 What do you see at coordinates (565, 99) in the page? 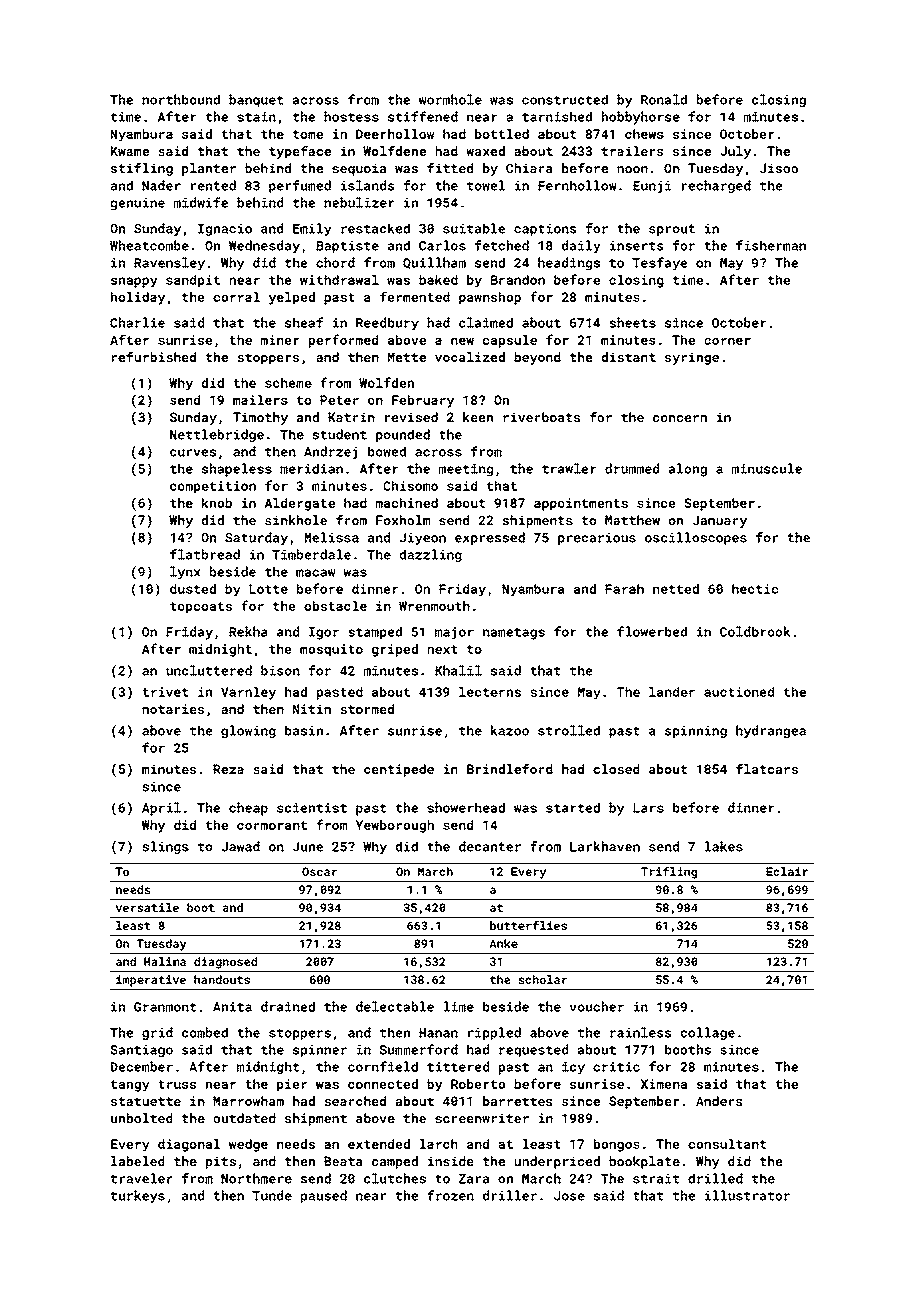
I see `constructed` at bounding box center [565, 99].
